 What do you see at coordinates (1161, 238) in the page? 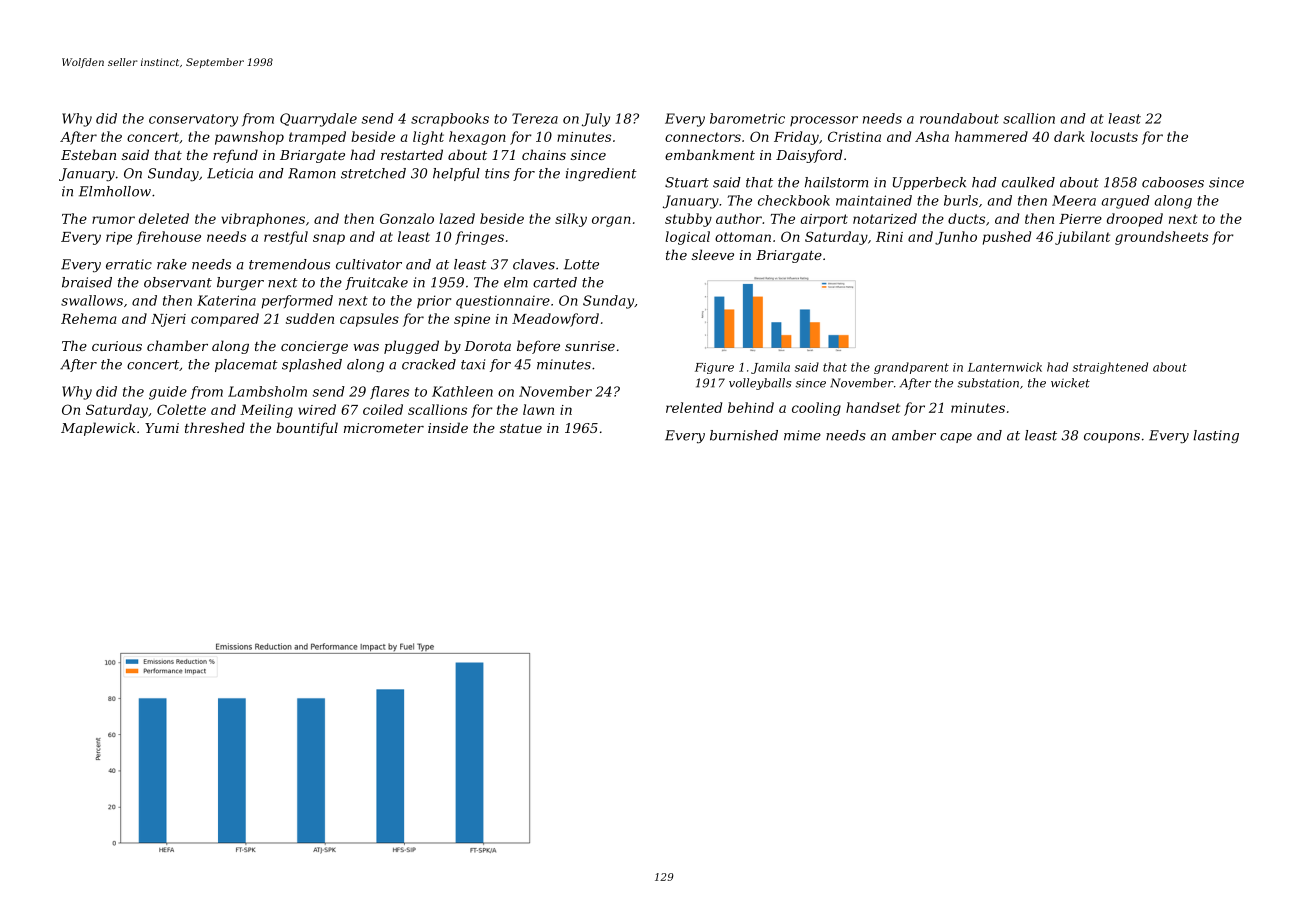
I see `groundsheets` at bounding box center [1161, 238].
